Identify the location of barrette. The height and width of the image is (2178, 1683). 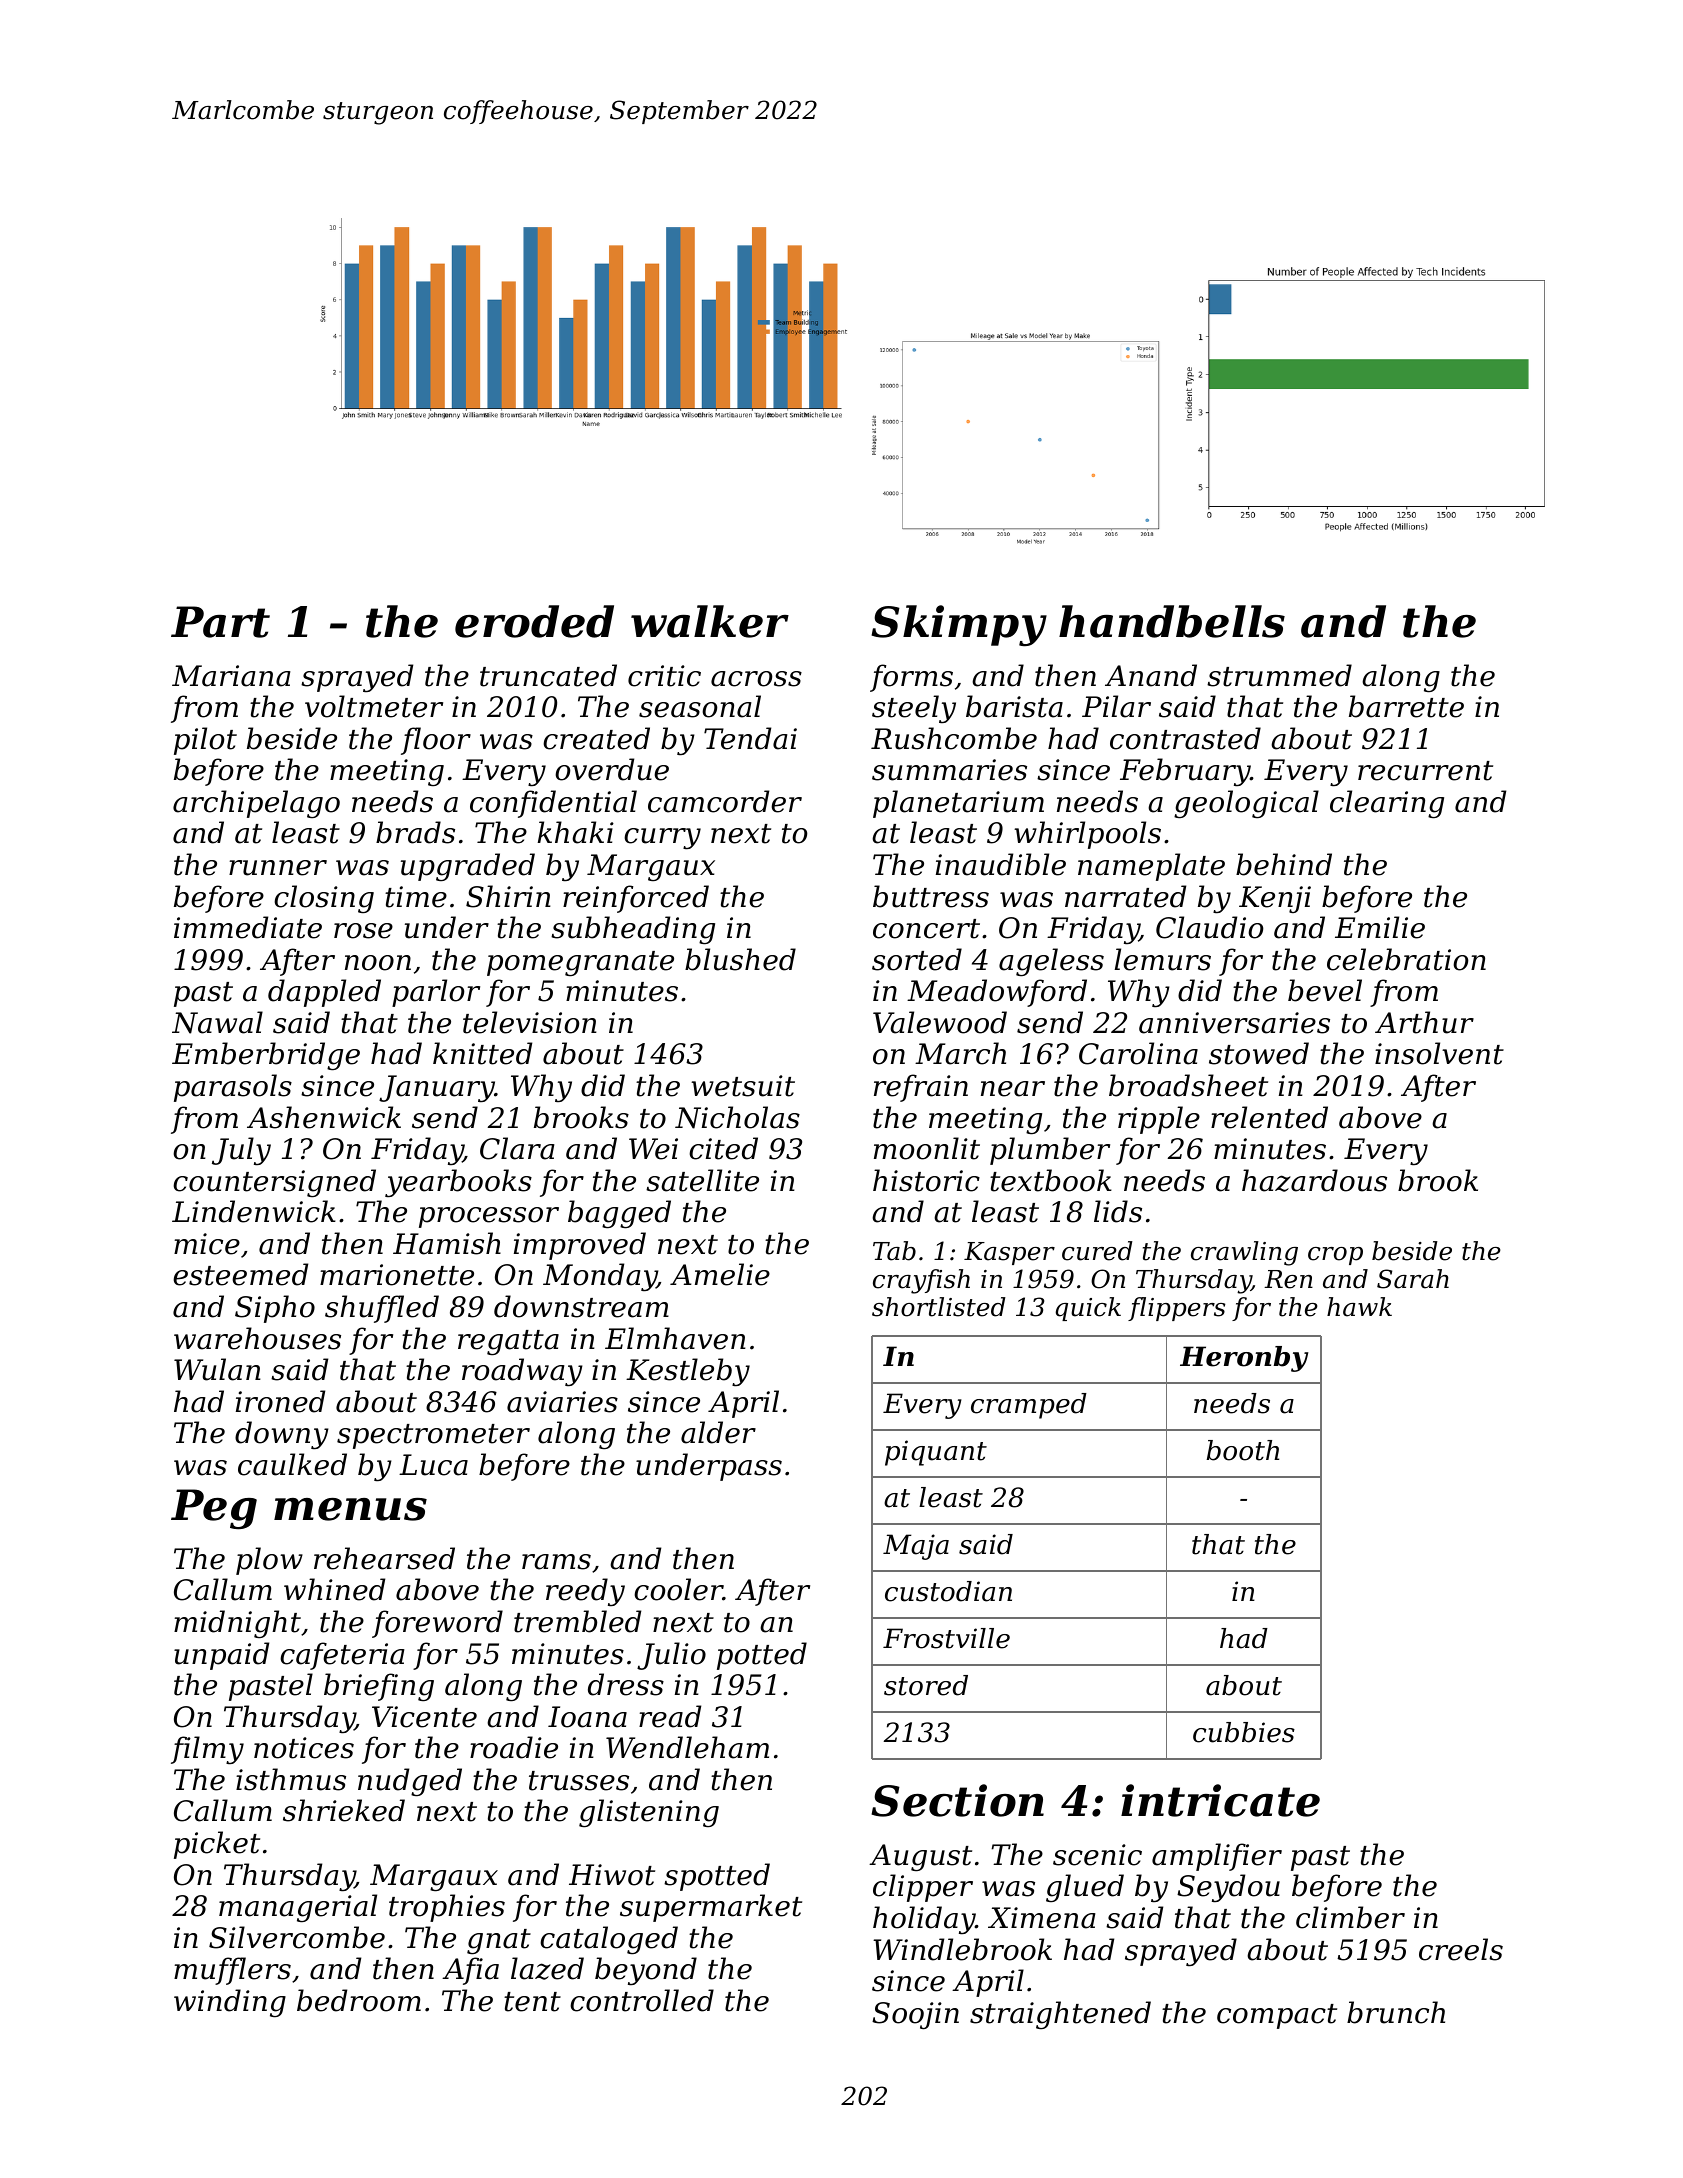
(1406, 706).
